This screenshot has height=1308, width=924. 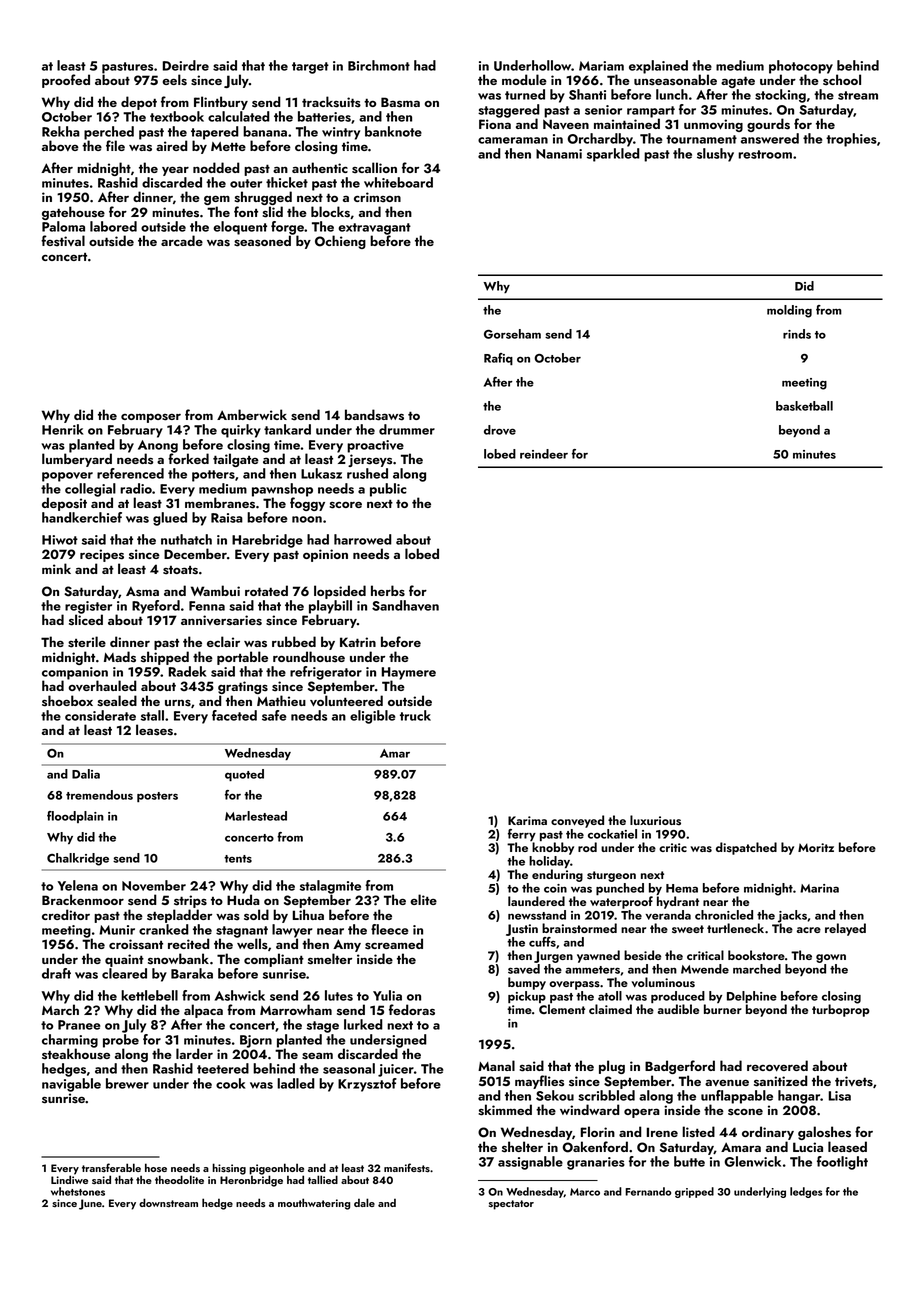 What do you see at coordinates (496, 1065) in the screenshot?
I see `Manal` at bounding box center [496, 1065].
